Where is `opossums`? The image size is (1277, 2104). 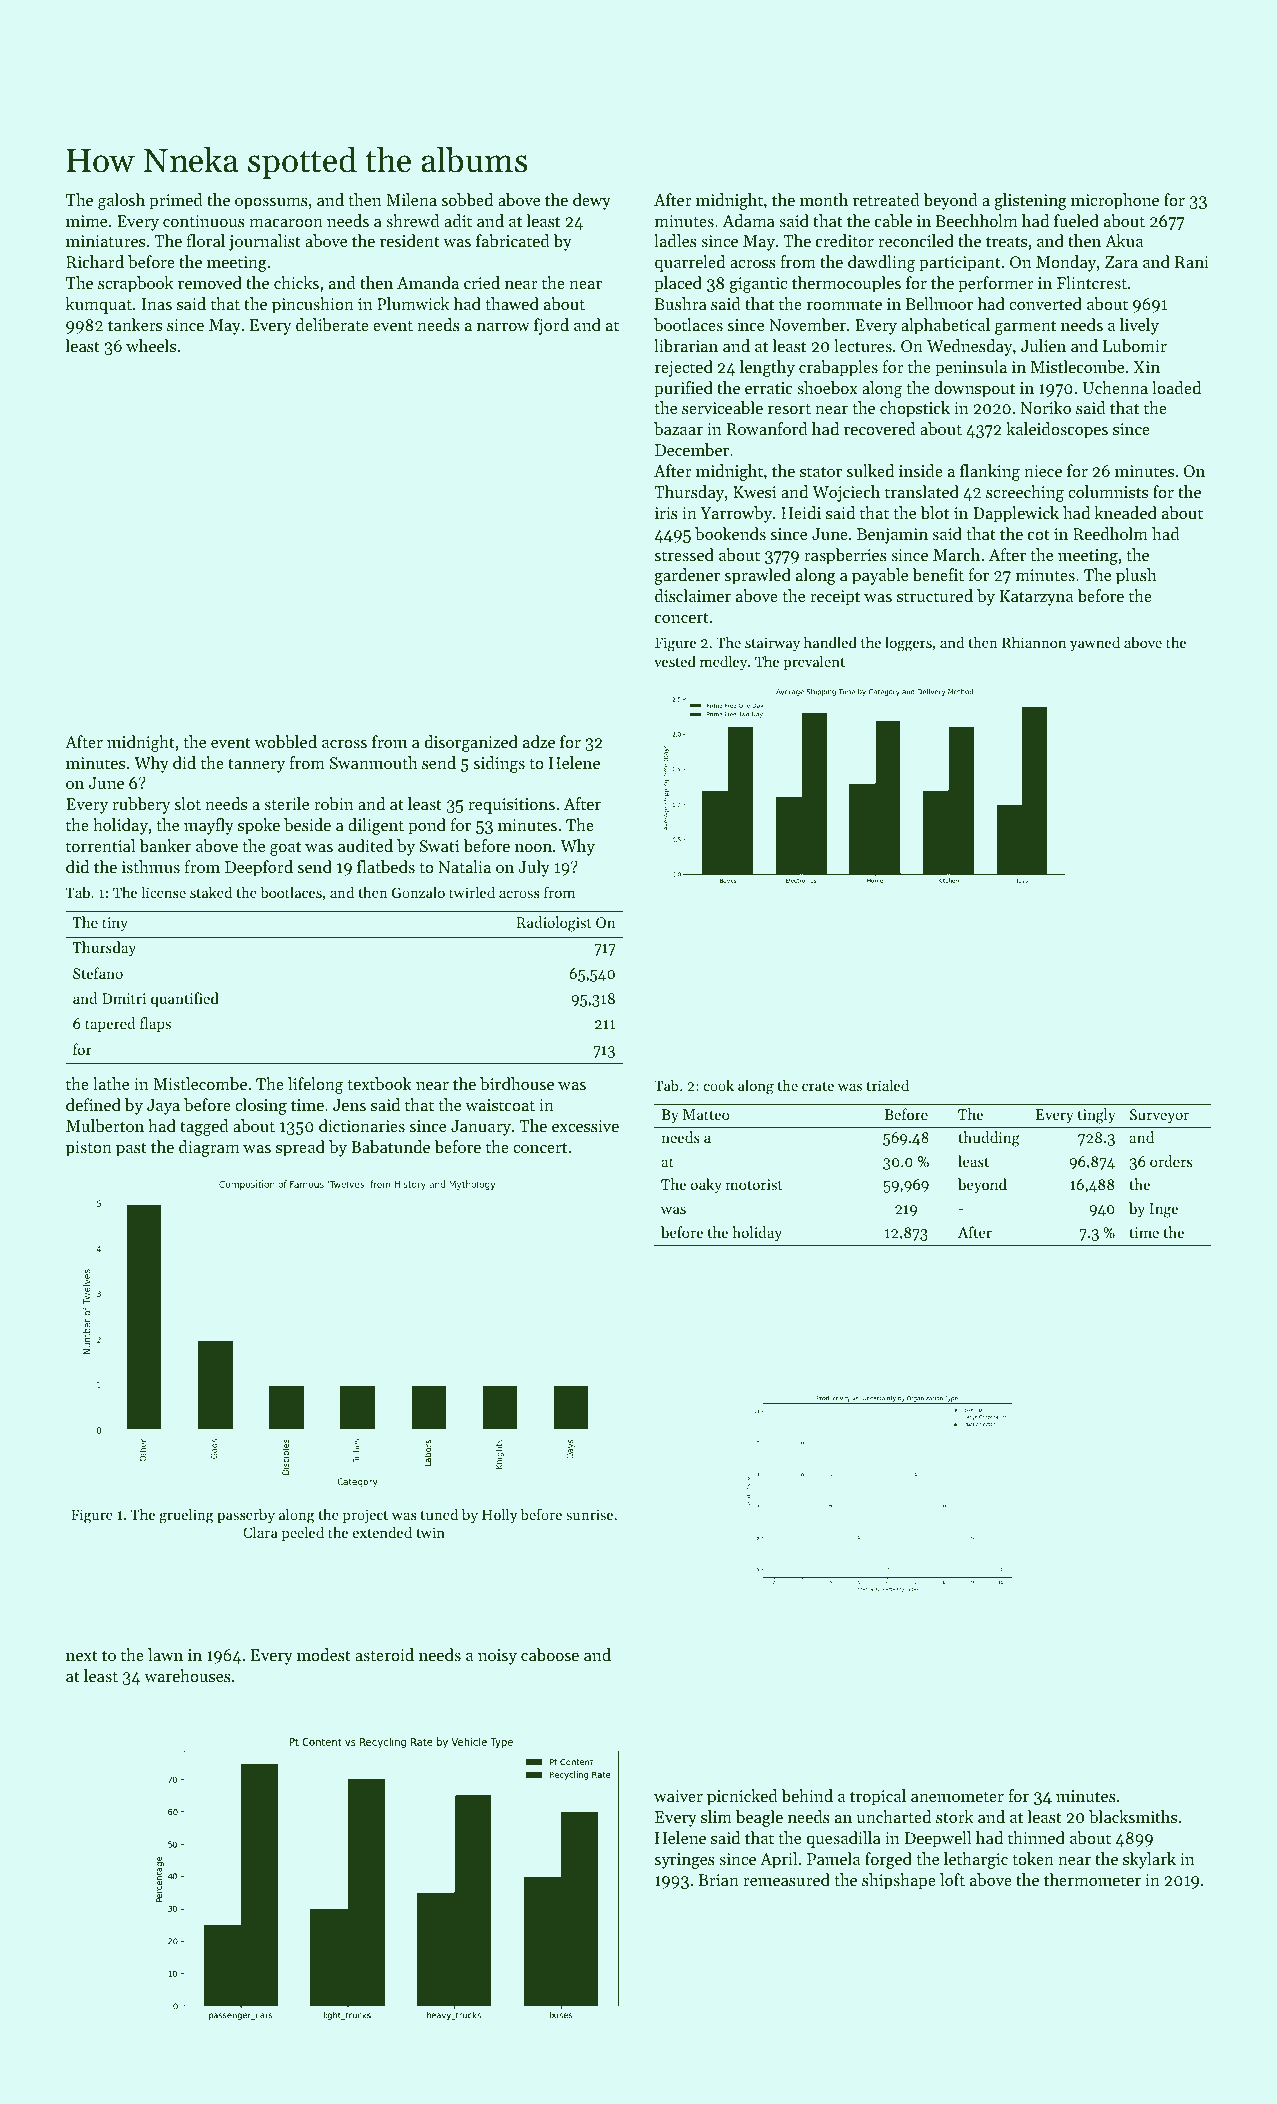
opossums is located at coordinates (271, 204).
